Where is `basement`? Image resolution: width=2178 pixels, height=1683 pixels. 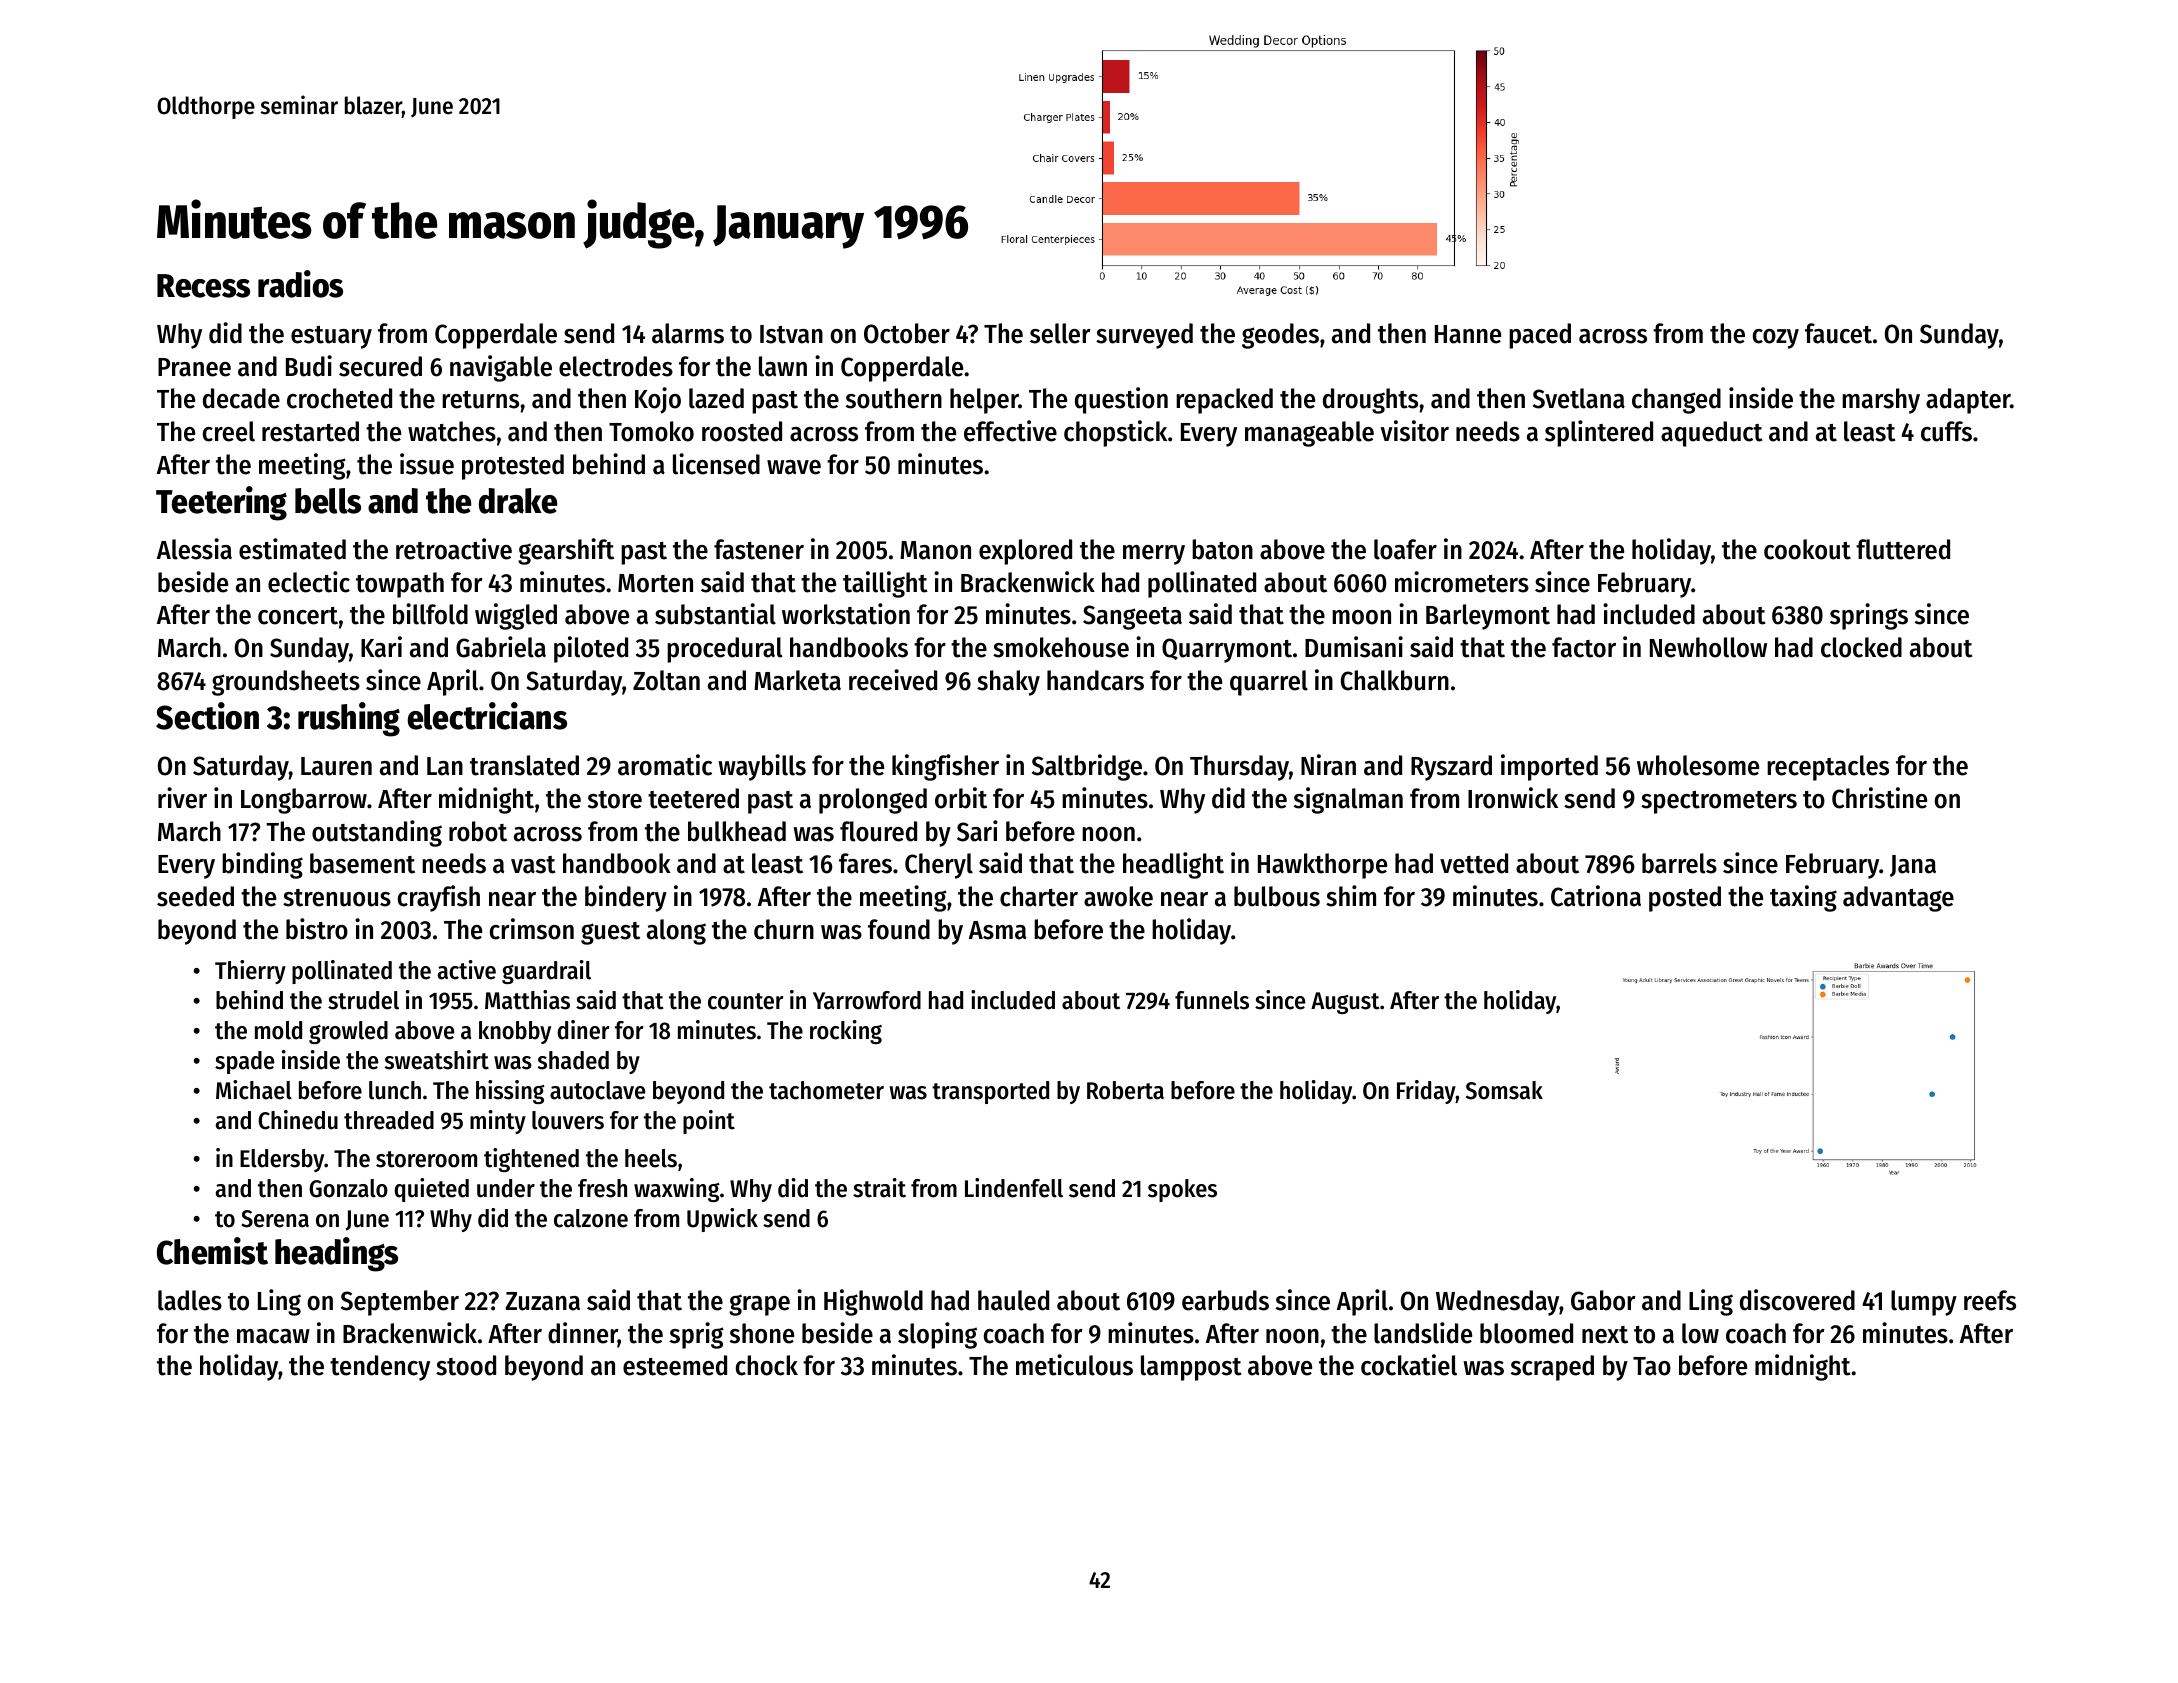 basement is located at coordinates (362, 863).
